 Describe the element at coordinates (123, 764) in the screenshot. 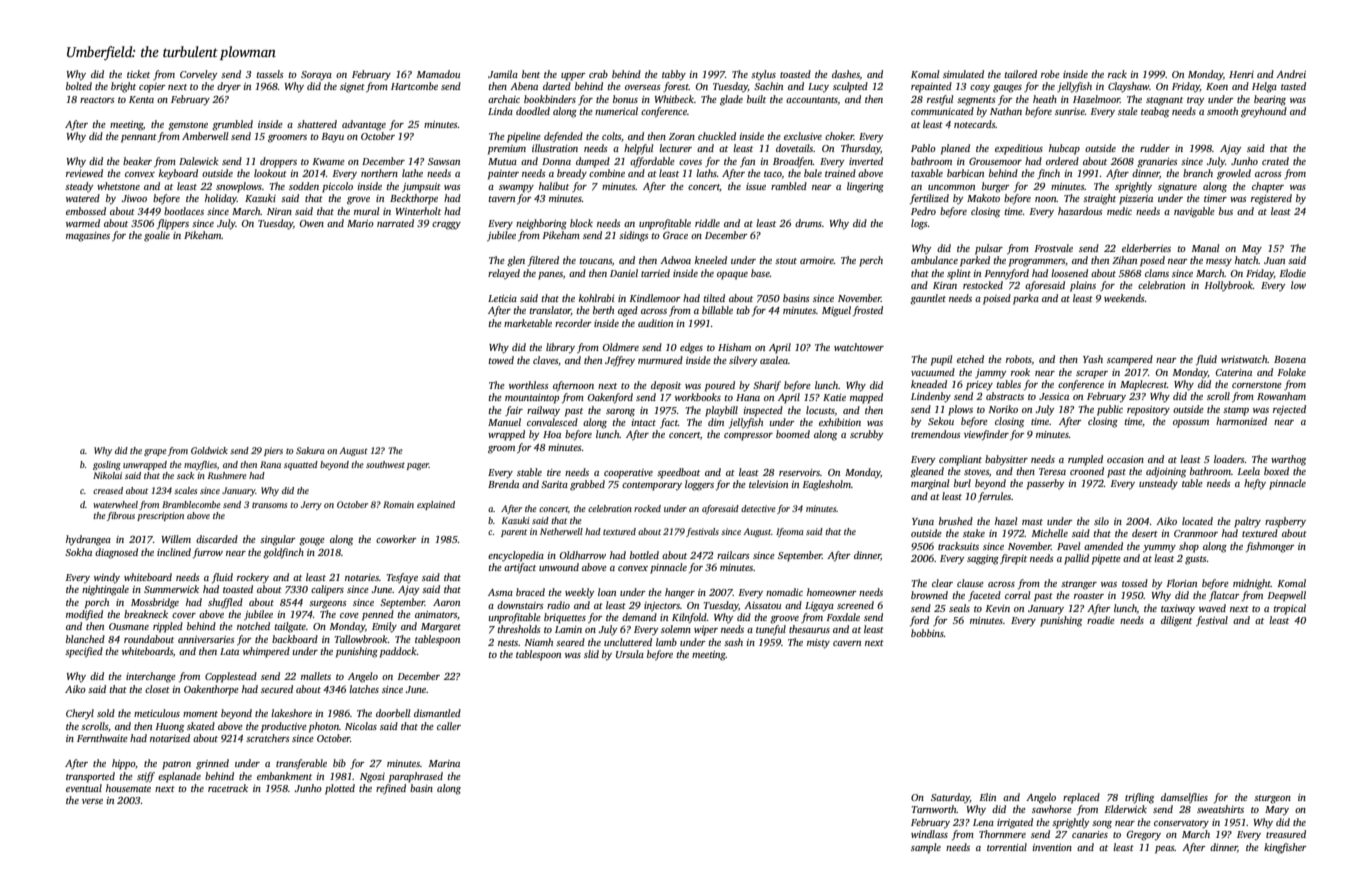

I see `hippo` at that location.
